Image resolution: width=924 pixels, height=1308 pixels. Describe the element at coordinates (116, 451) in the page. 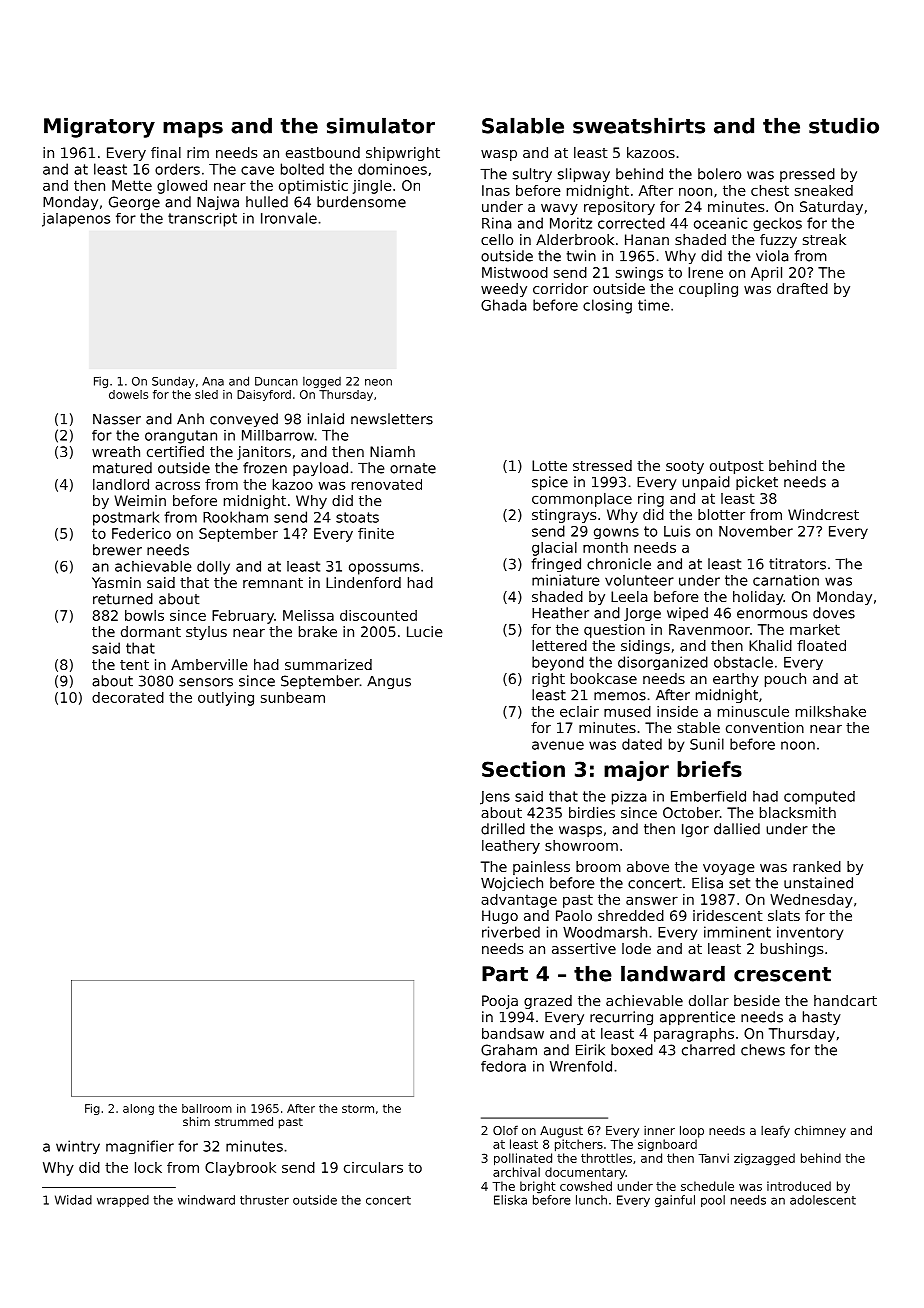

I see `wreath` at that location.
